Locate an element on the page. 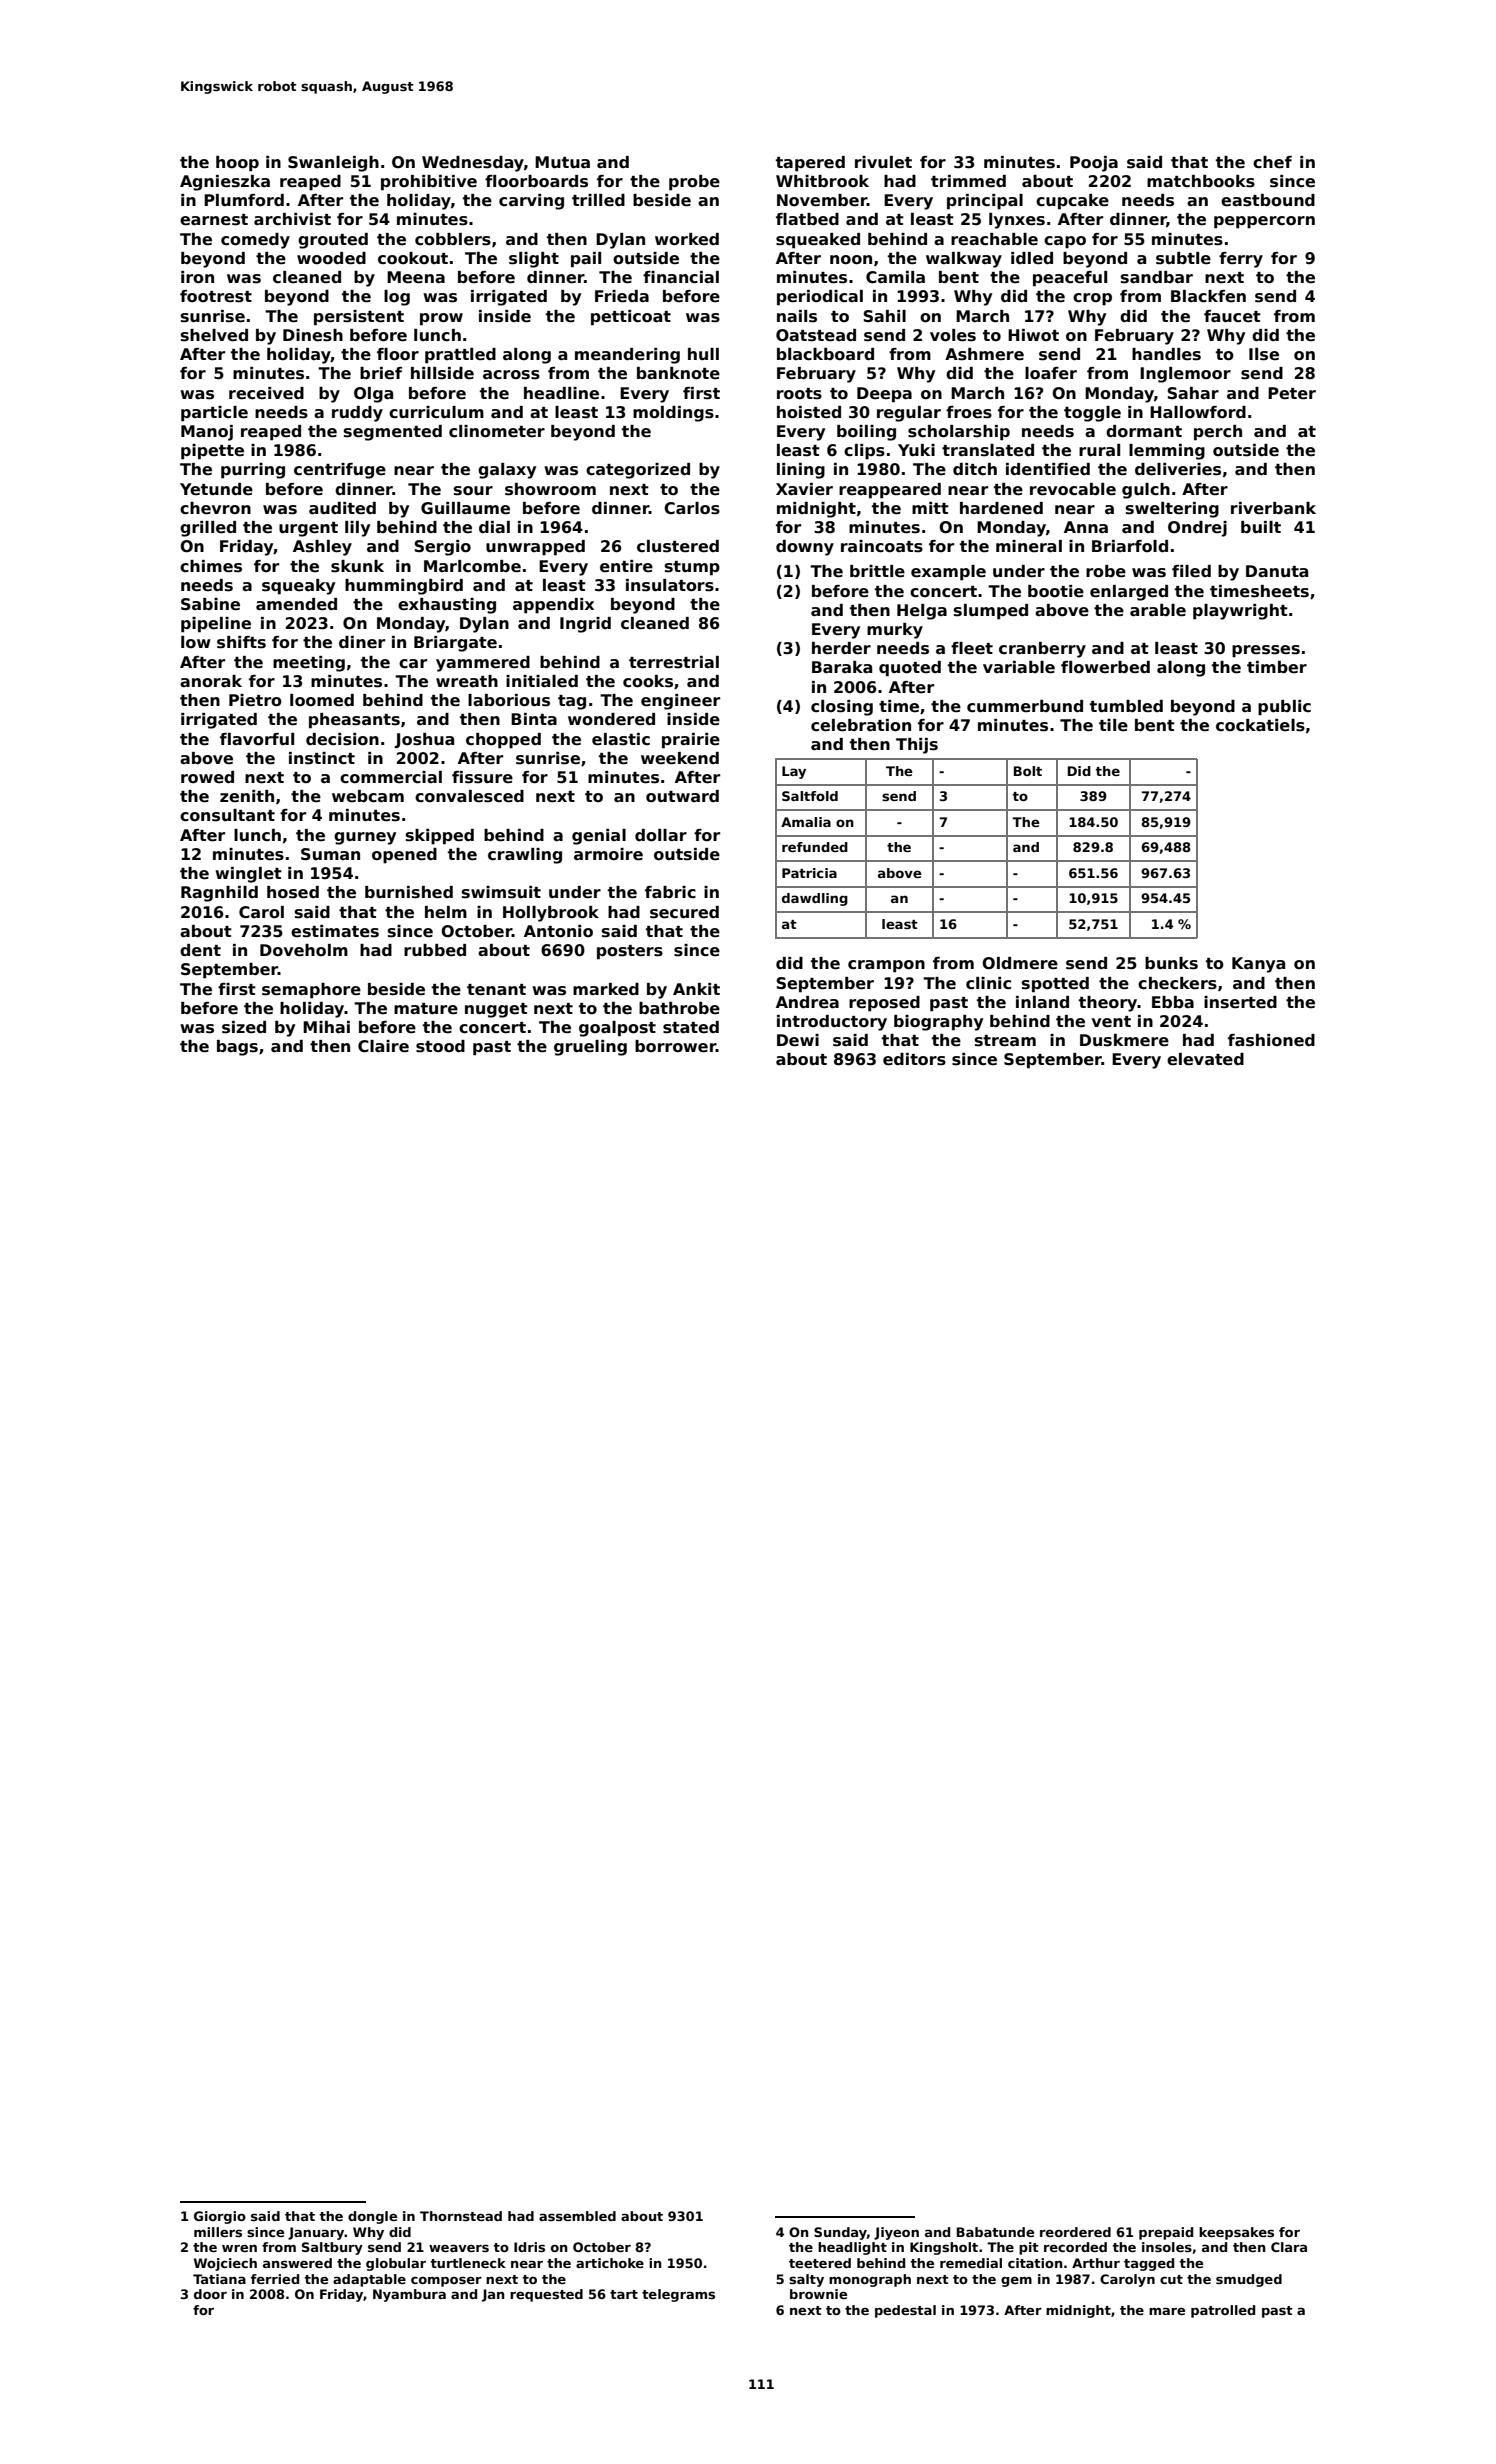  Mutua is located at coordinates (562, 162).
